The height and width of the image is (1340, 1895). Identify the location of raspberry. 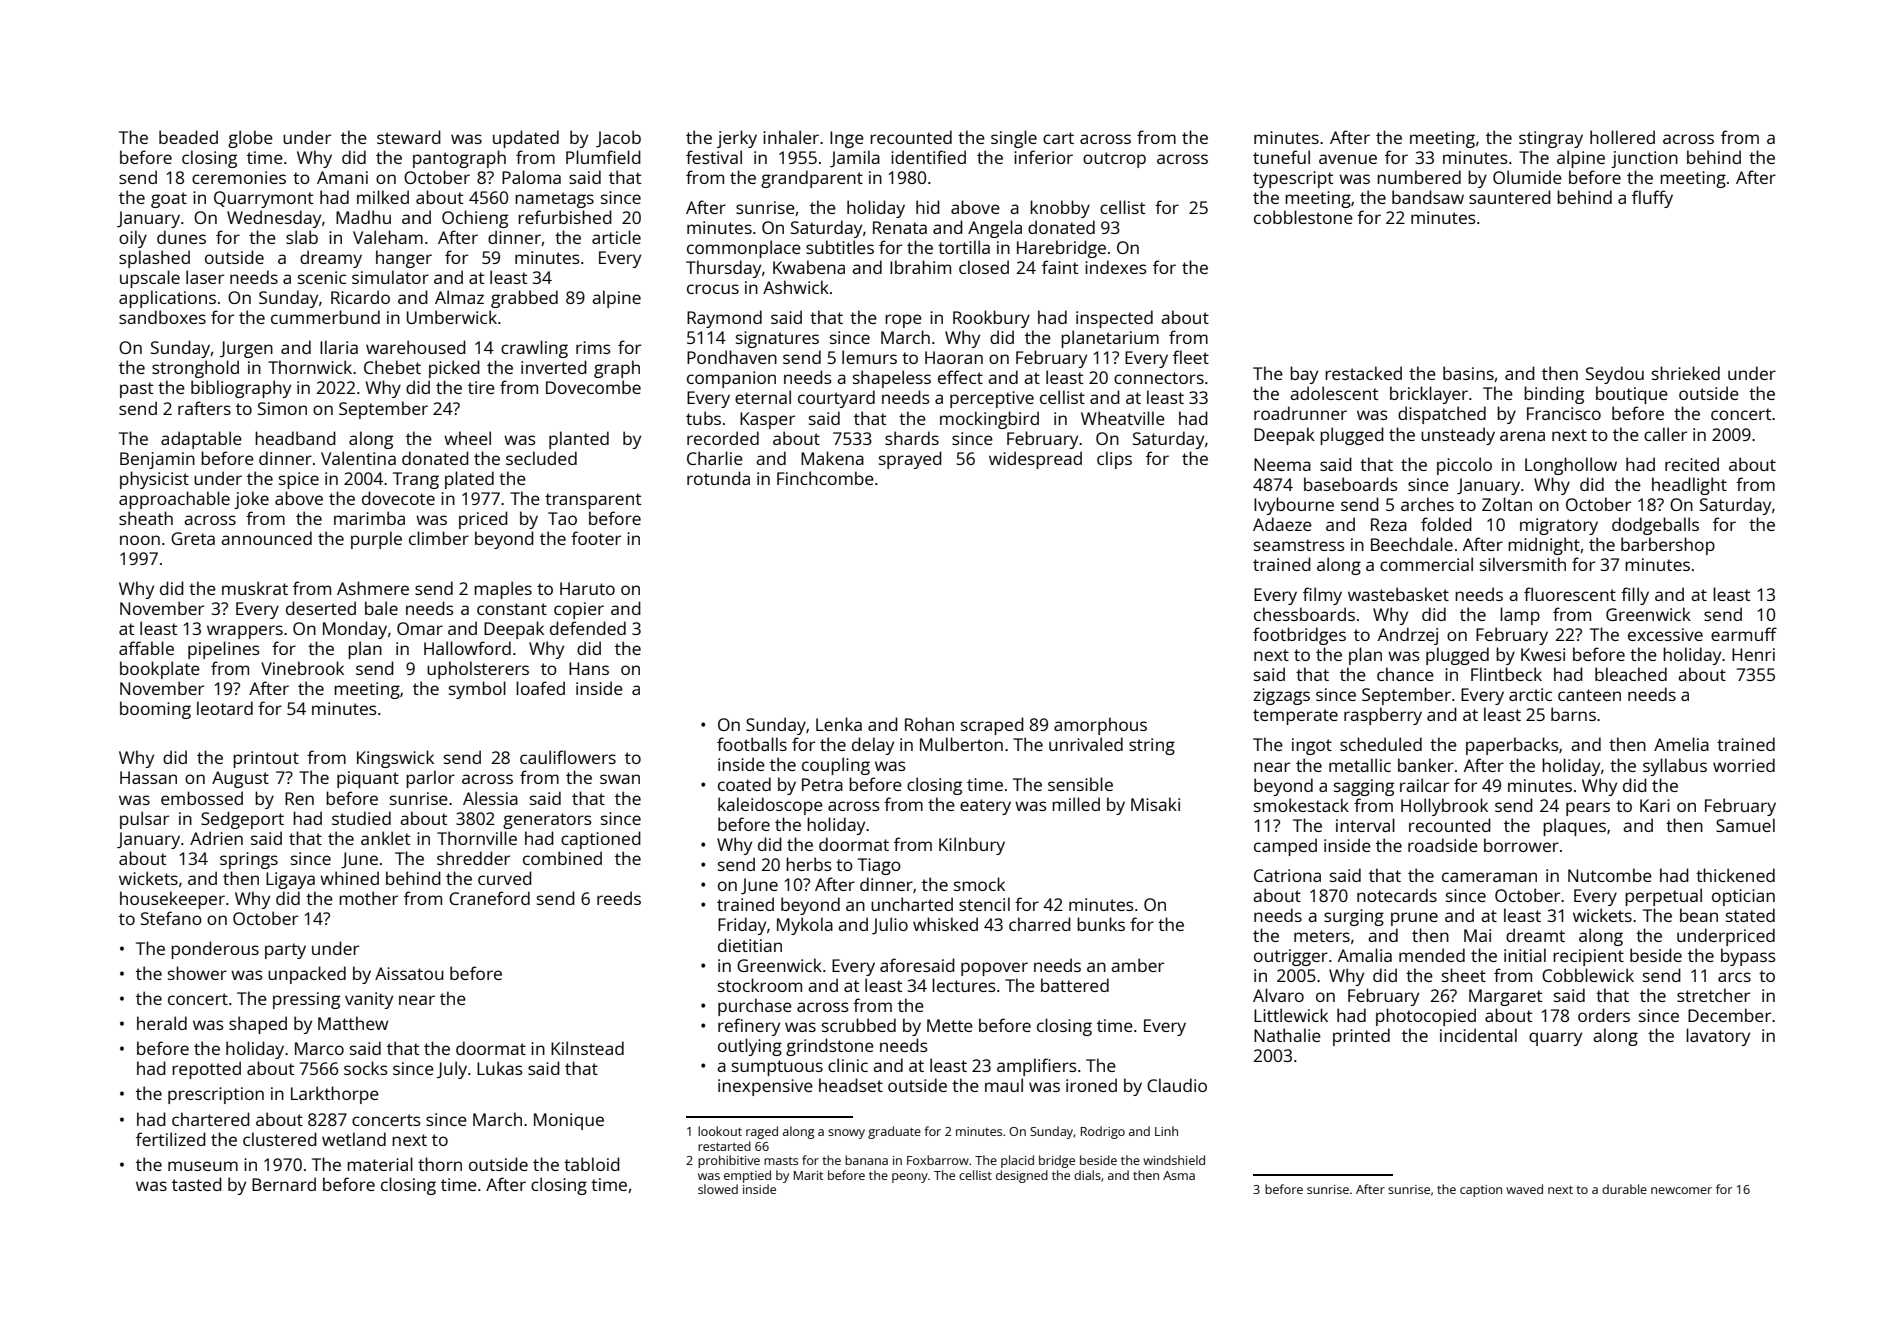
(1383, 716).
